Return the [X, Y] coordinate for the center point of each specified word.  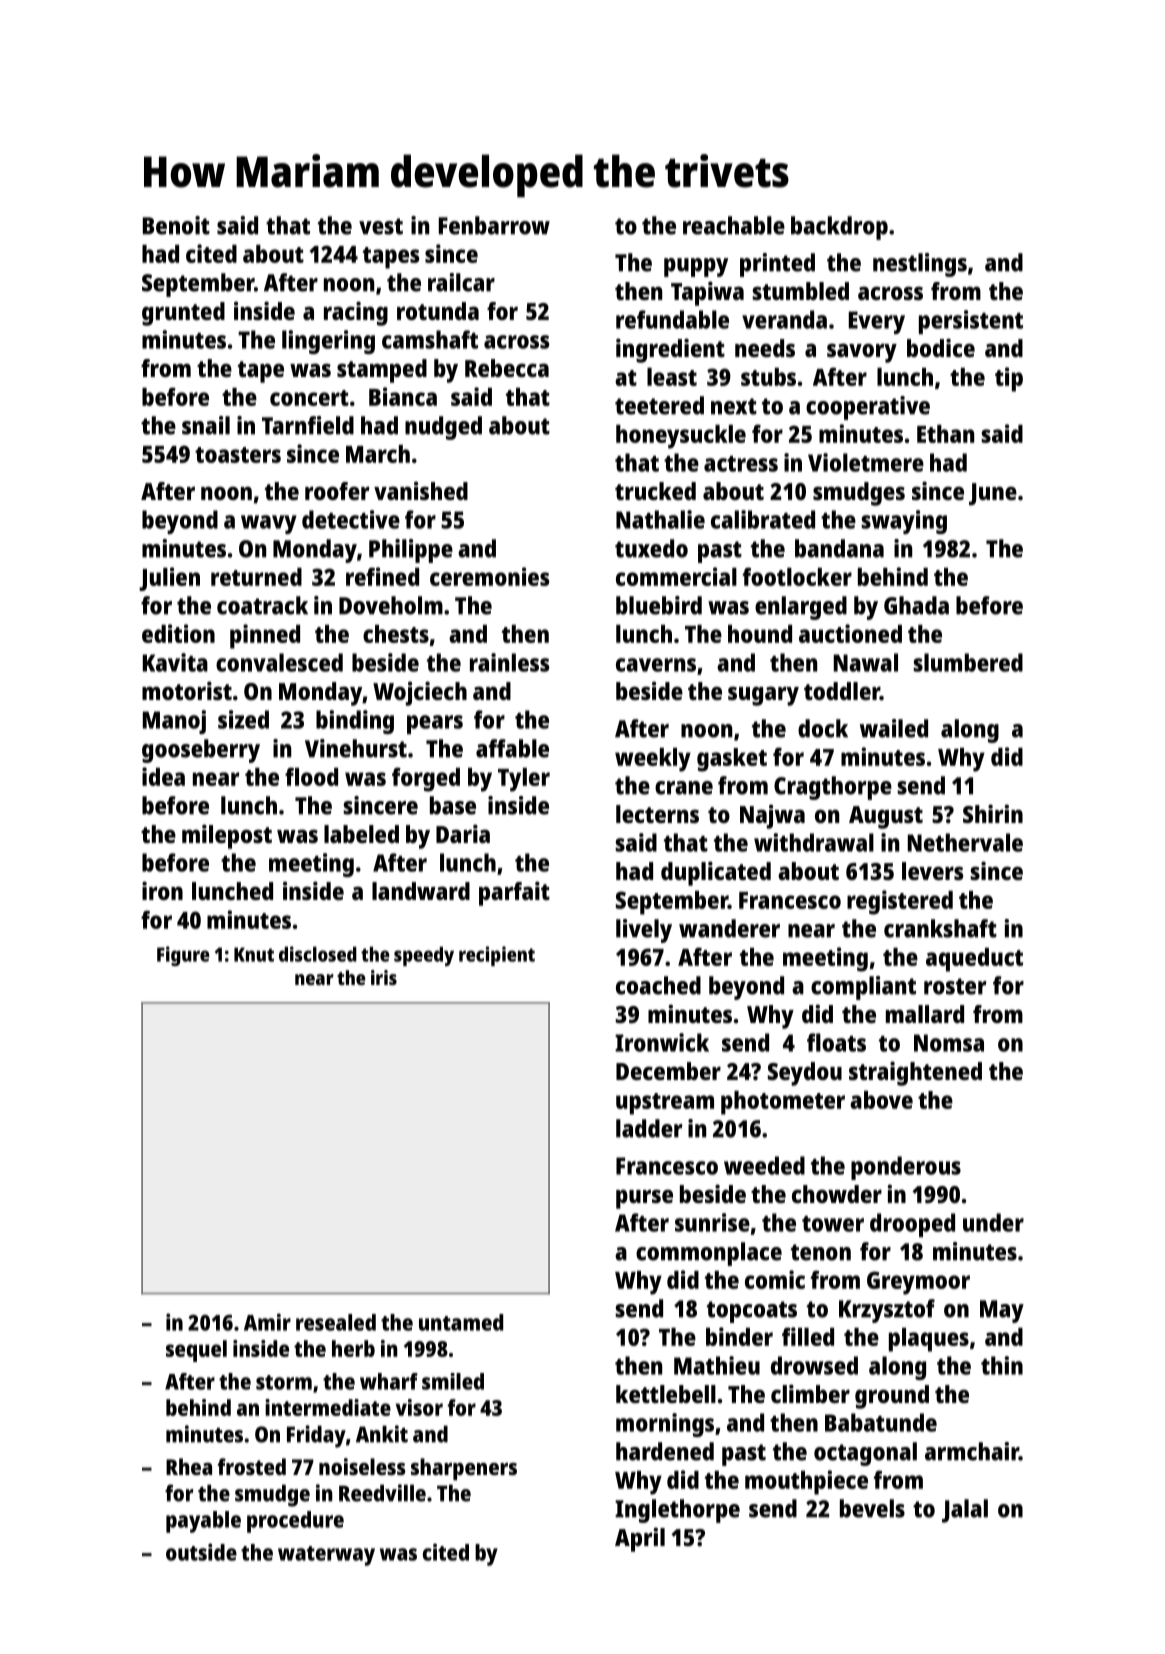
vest [381, 226]
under [993, 1222]
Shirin [993, 813]
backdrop [839, 228]
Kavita [175, 662]
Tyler [524, 780]
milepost [227, 836]
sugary [763, 696]
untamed [461, 1322]
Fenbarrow [494, 225]
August [886, 817]
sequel [196, 1351]
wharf [389, 1381]
